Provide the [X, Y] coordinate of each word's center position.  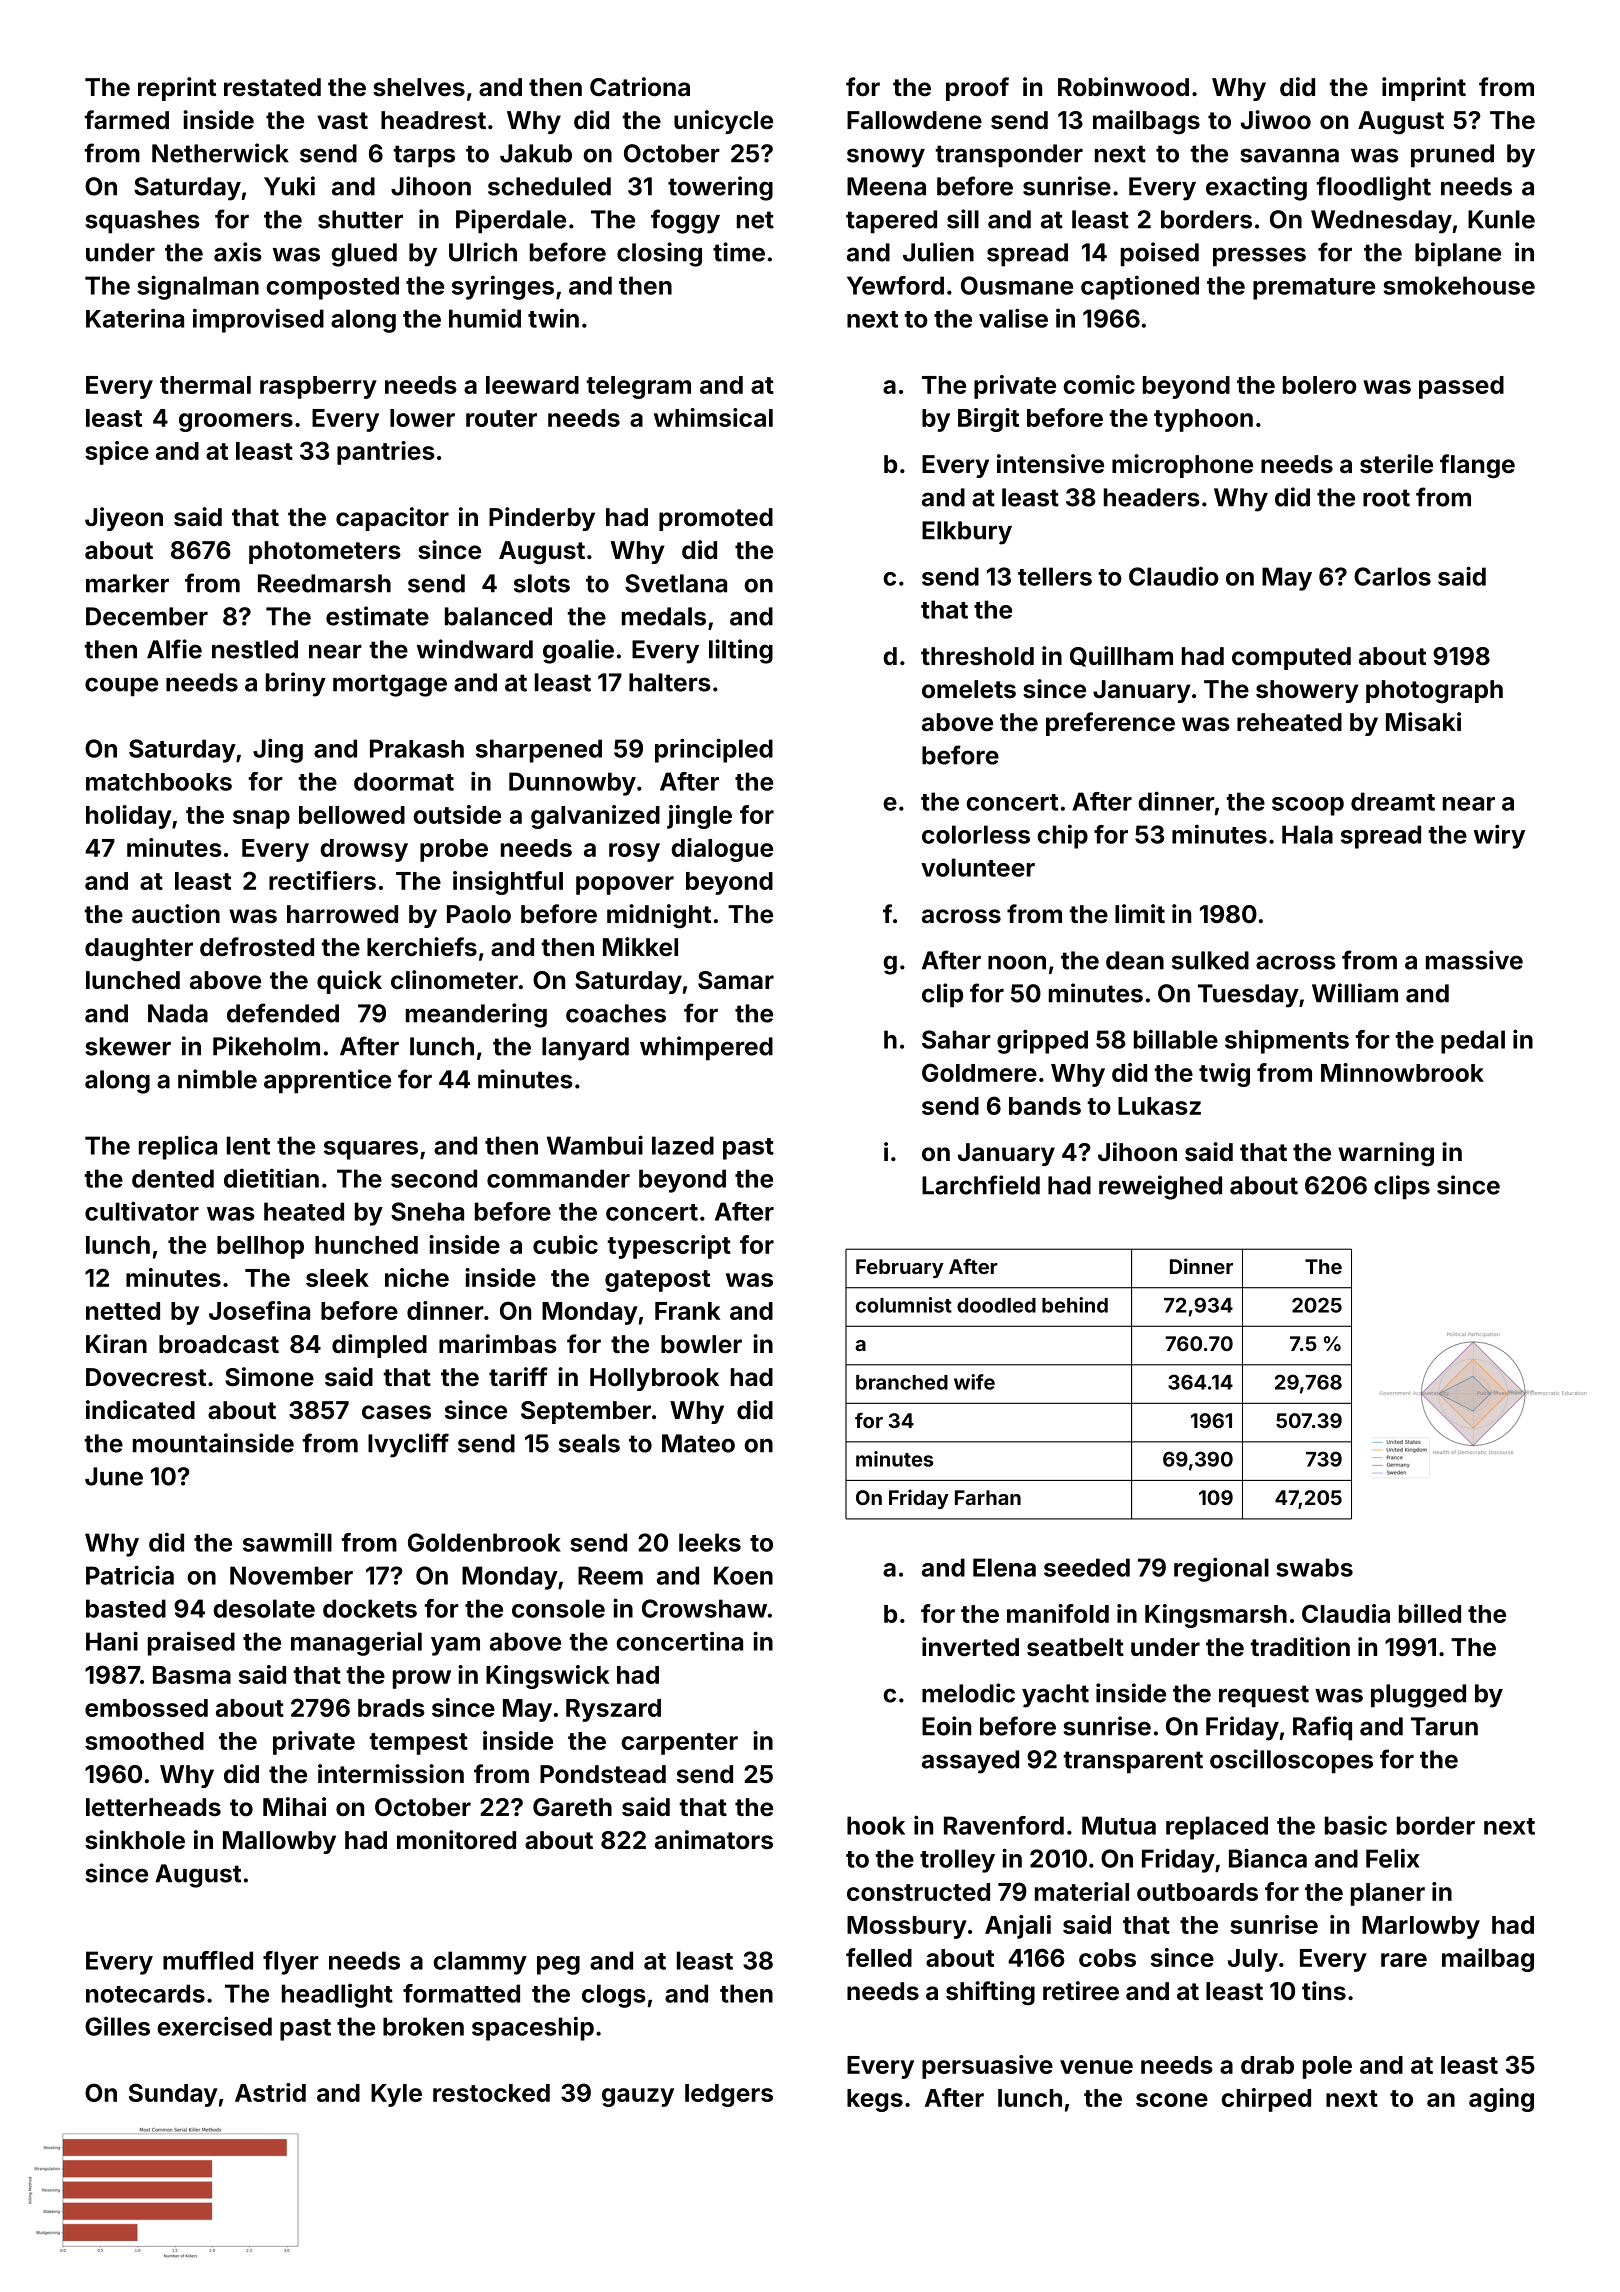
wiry [1499, 836]
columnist [904, 1305]
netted [123, 1311]
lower [422, 418]
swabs [1314, 1567]
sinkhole [135, 1840]
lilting [741, 651]
